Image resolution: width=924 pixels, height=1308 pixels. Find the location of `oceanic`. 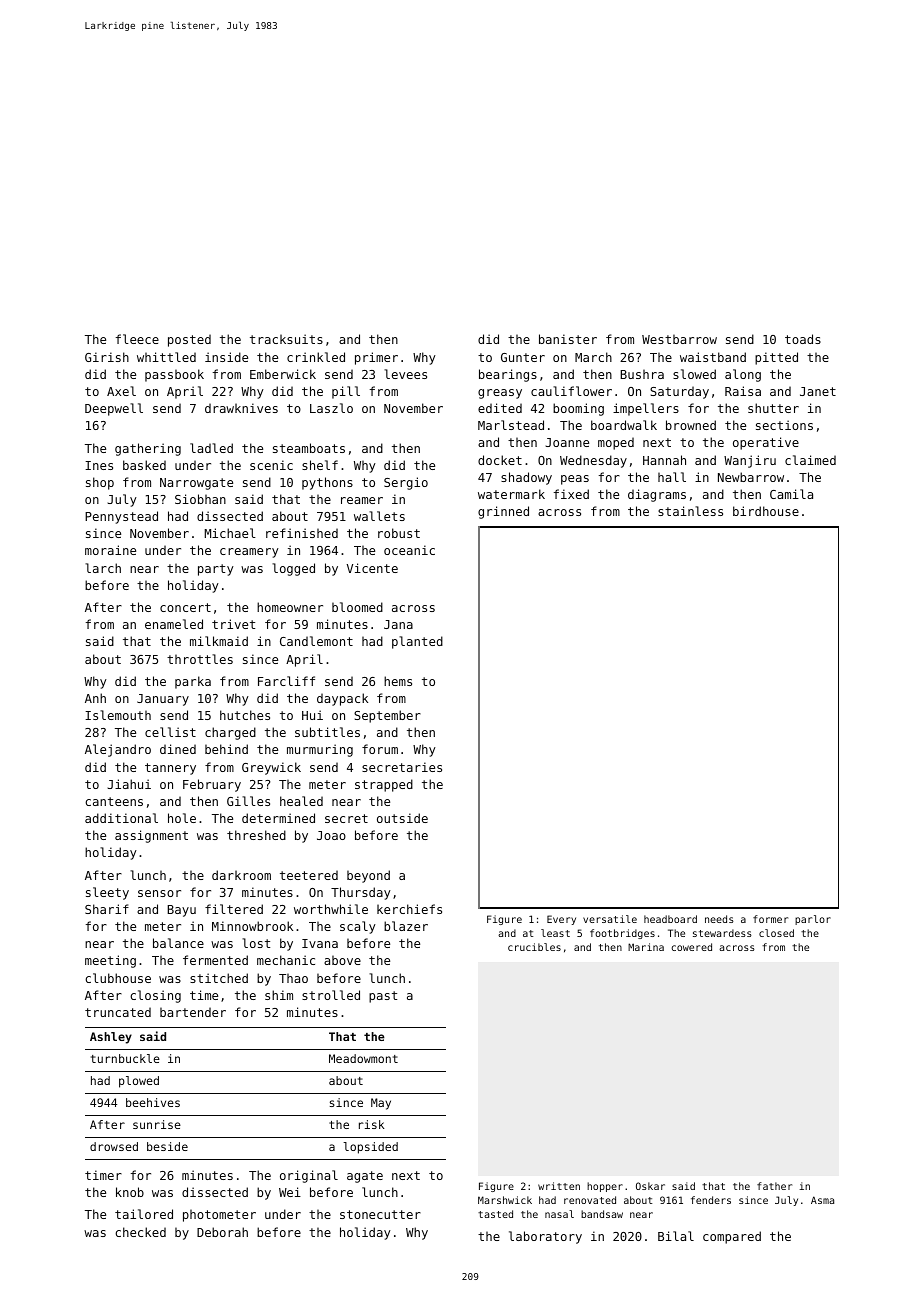

oceanic is located at coordinates (409, 550).
